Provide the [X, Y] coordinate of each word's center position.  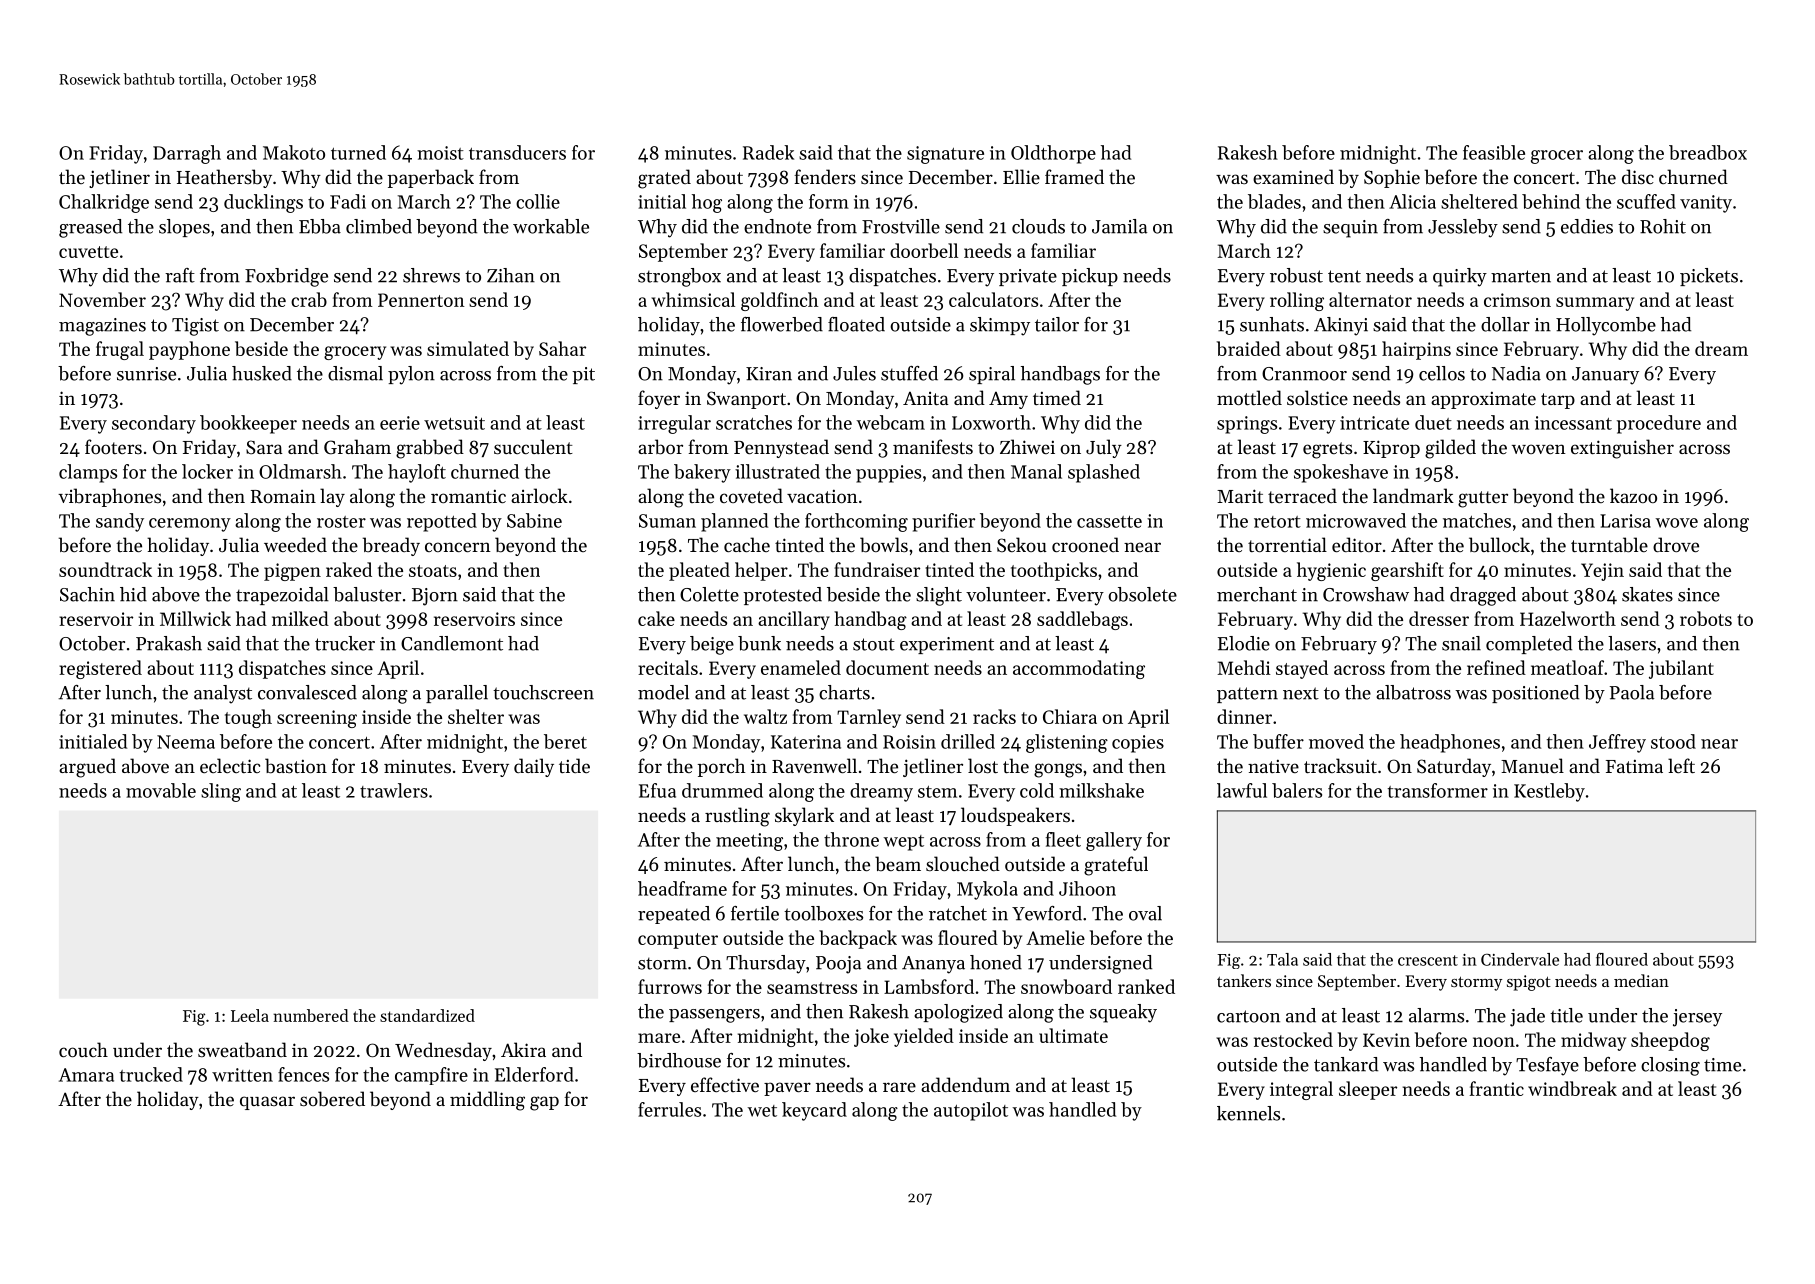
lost [983, 765]
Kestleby [1549, 792]
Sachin [87, 594]
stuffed [909, 373]
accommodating [1079, 669]
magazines [102, 327]
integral [1301, 1090]
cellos [1442, 373]
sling [221, 792]
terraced [1302, 495]
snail [1461, 643]
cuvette [88, 252]
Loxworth [991, 422]
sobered [332, 1099]
